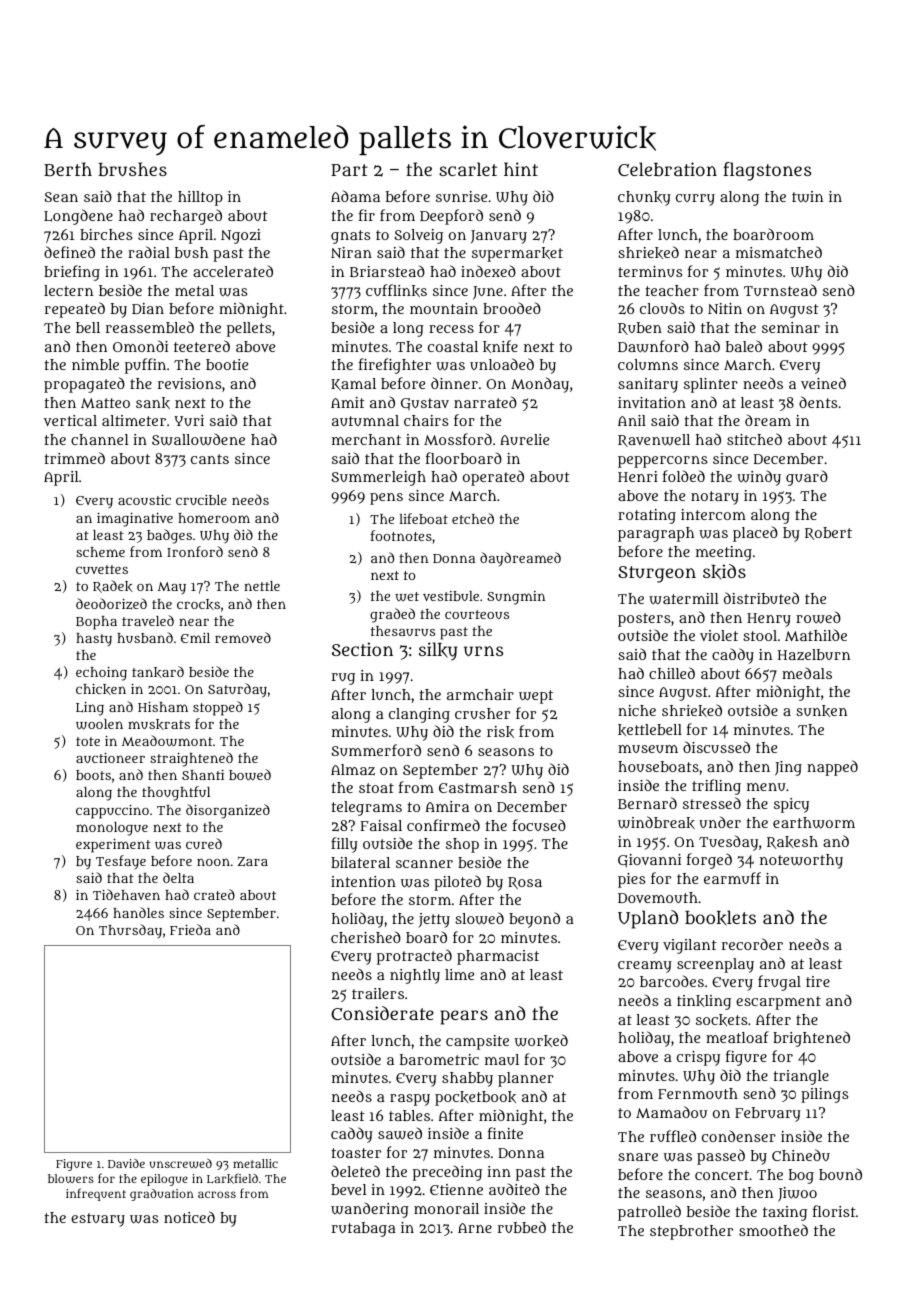 This page has width=908, height=1316. Describe the element at coordinates (84, 385) in the page. I see `propagated` at that location.
